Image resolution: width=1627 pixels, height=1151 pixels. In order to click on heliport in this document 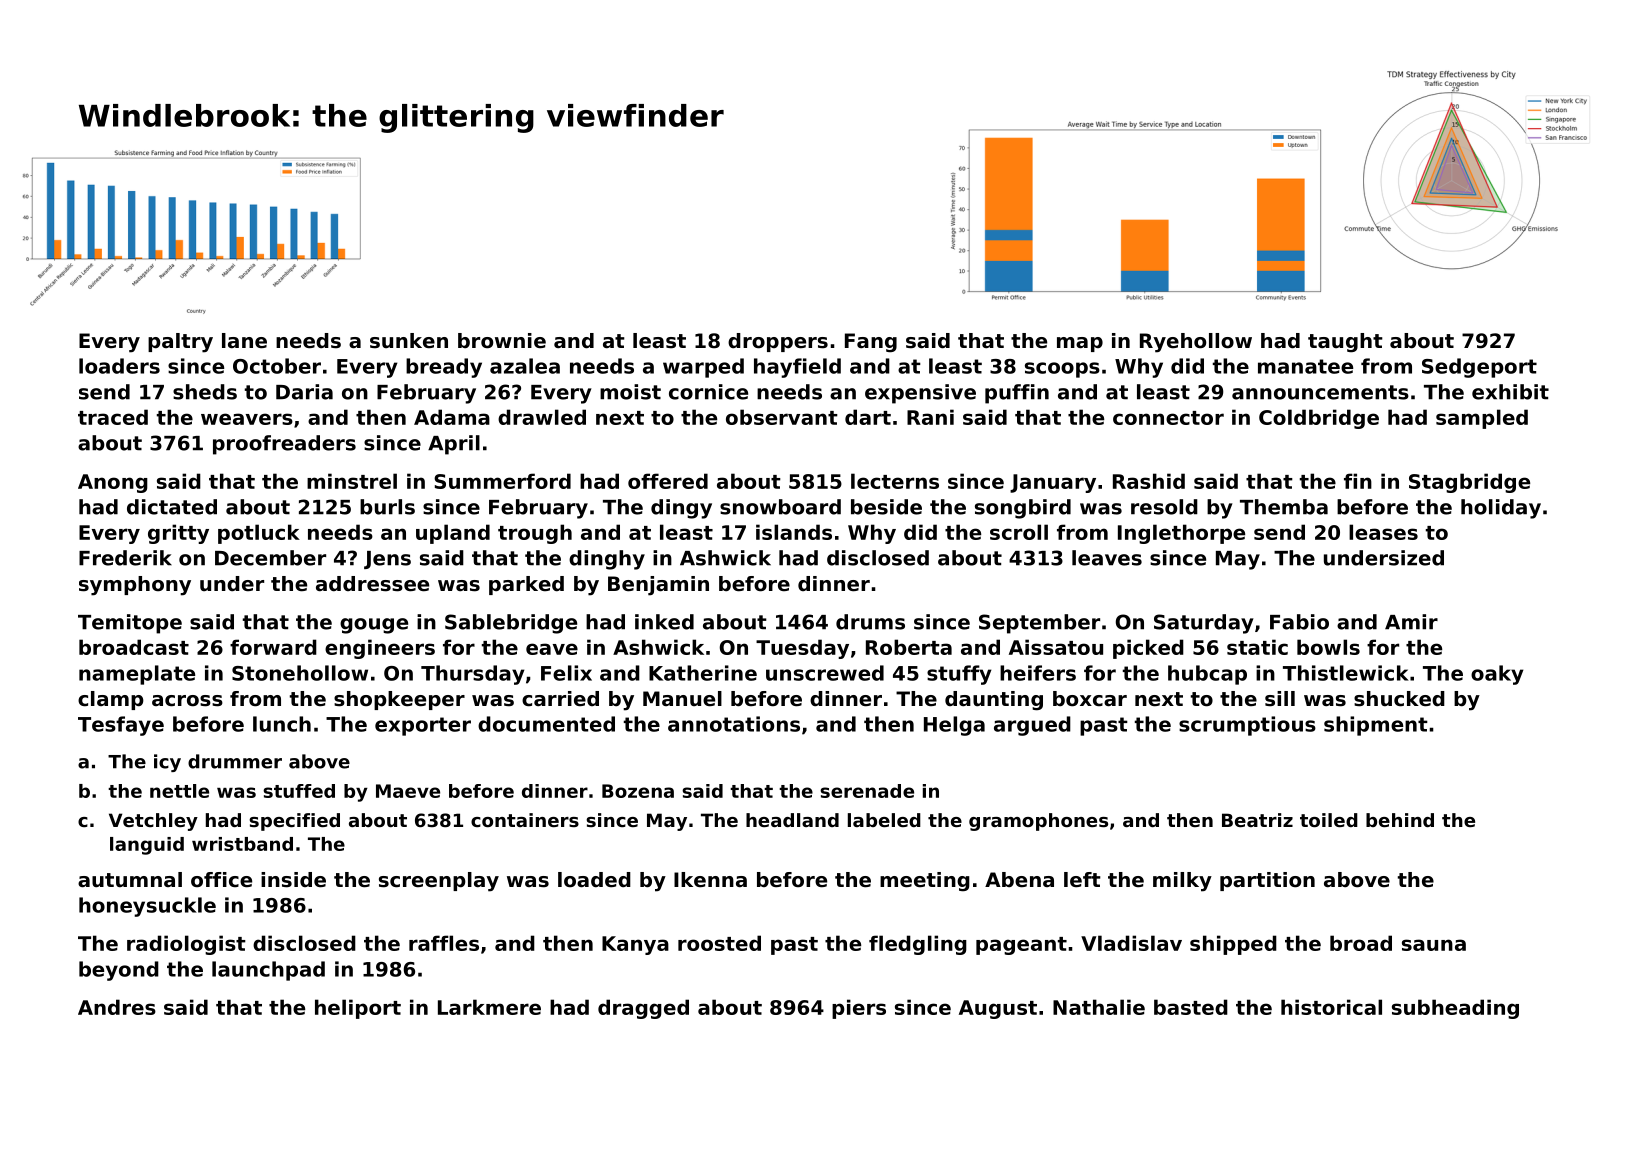, I will do `click(358, 1009)`.
